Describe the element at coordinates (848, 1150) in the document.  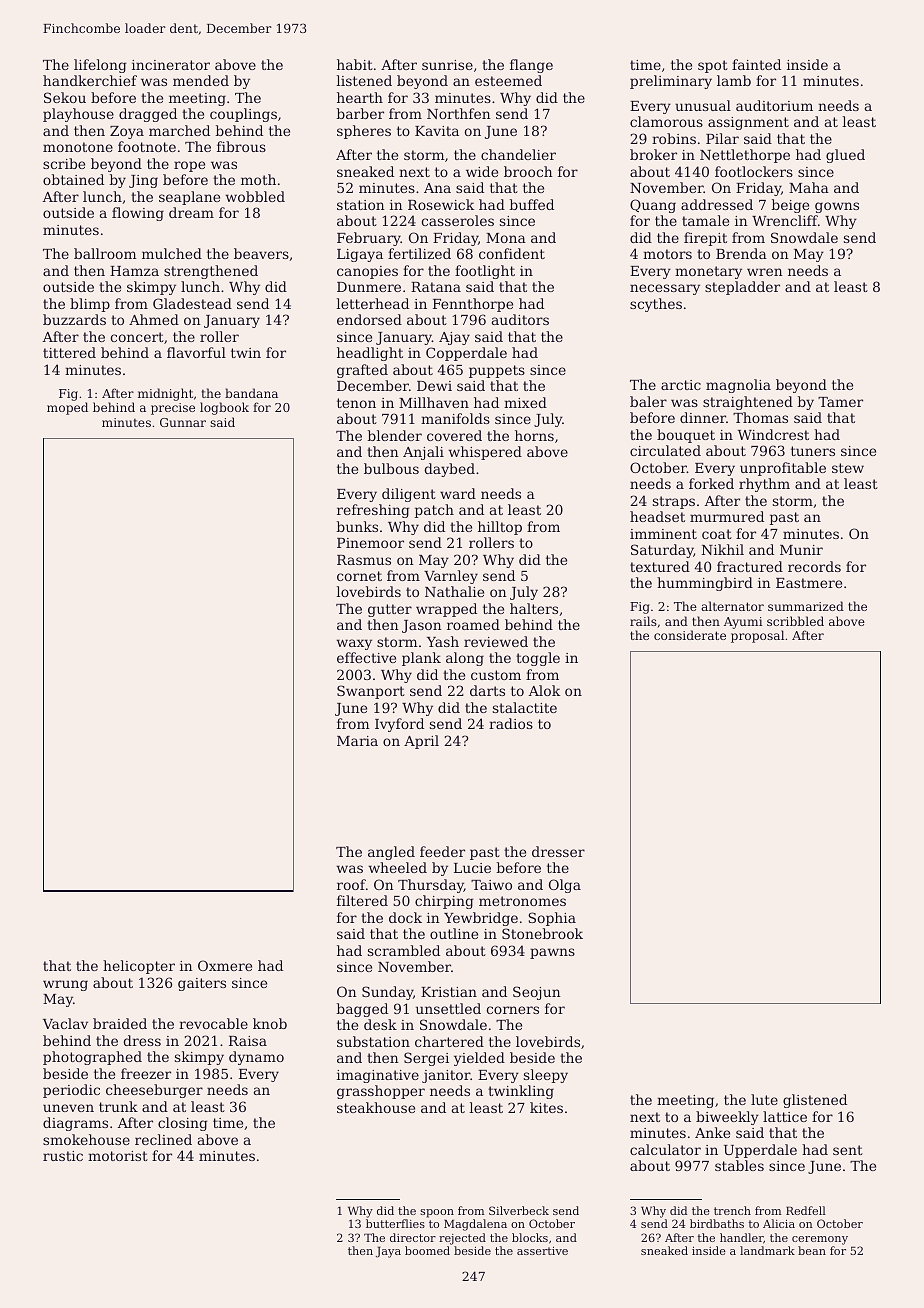
I see `sent` at that location.
